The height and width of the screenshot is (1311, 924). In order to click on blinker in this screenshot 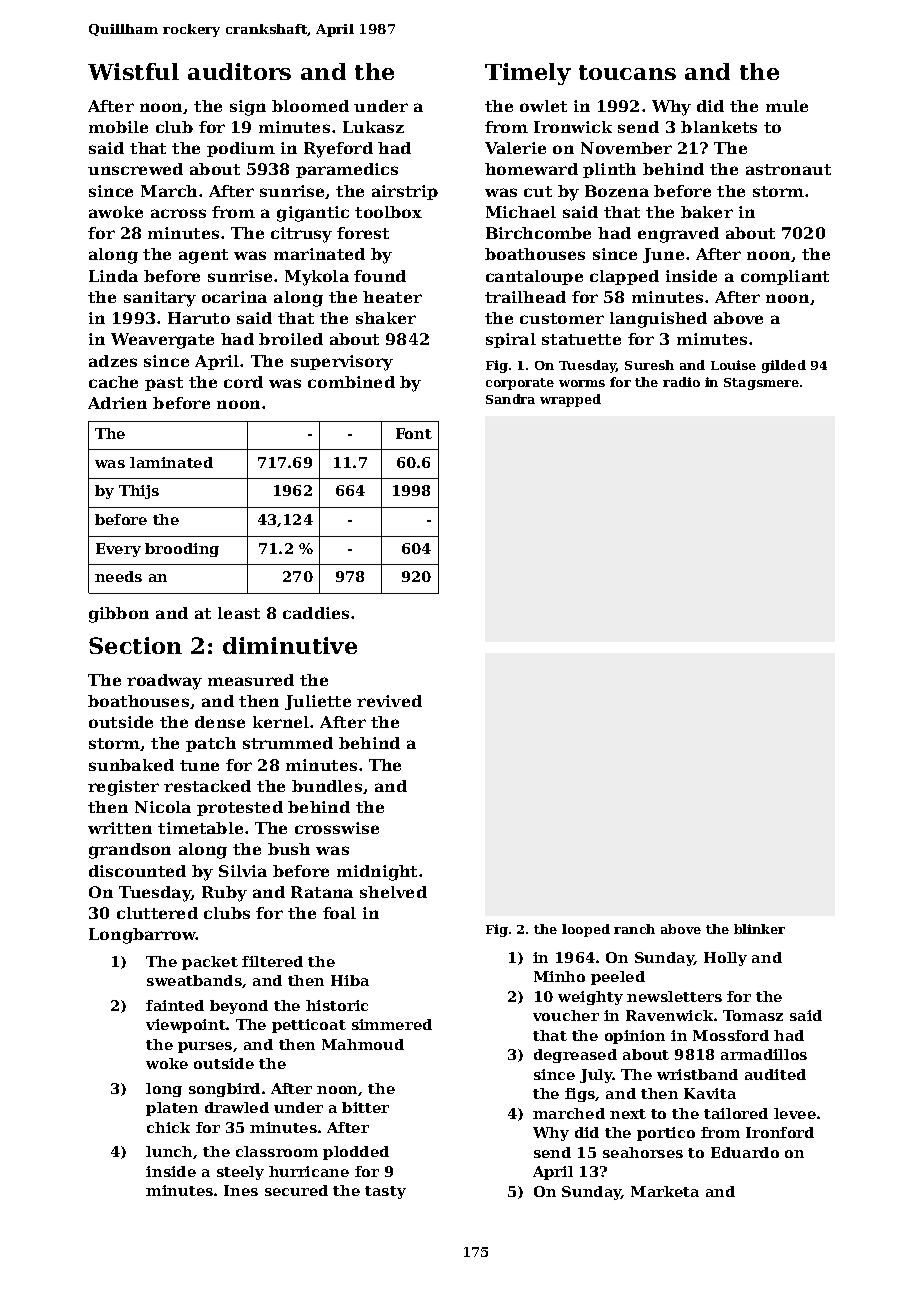, I will do `click(759, 929)`.
